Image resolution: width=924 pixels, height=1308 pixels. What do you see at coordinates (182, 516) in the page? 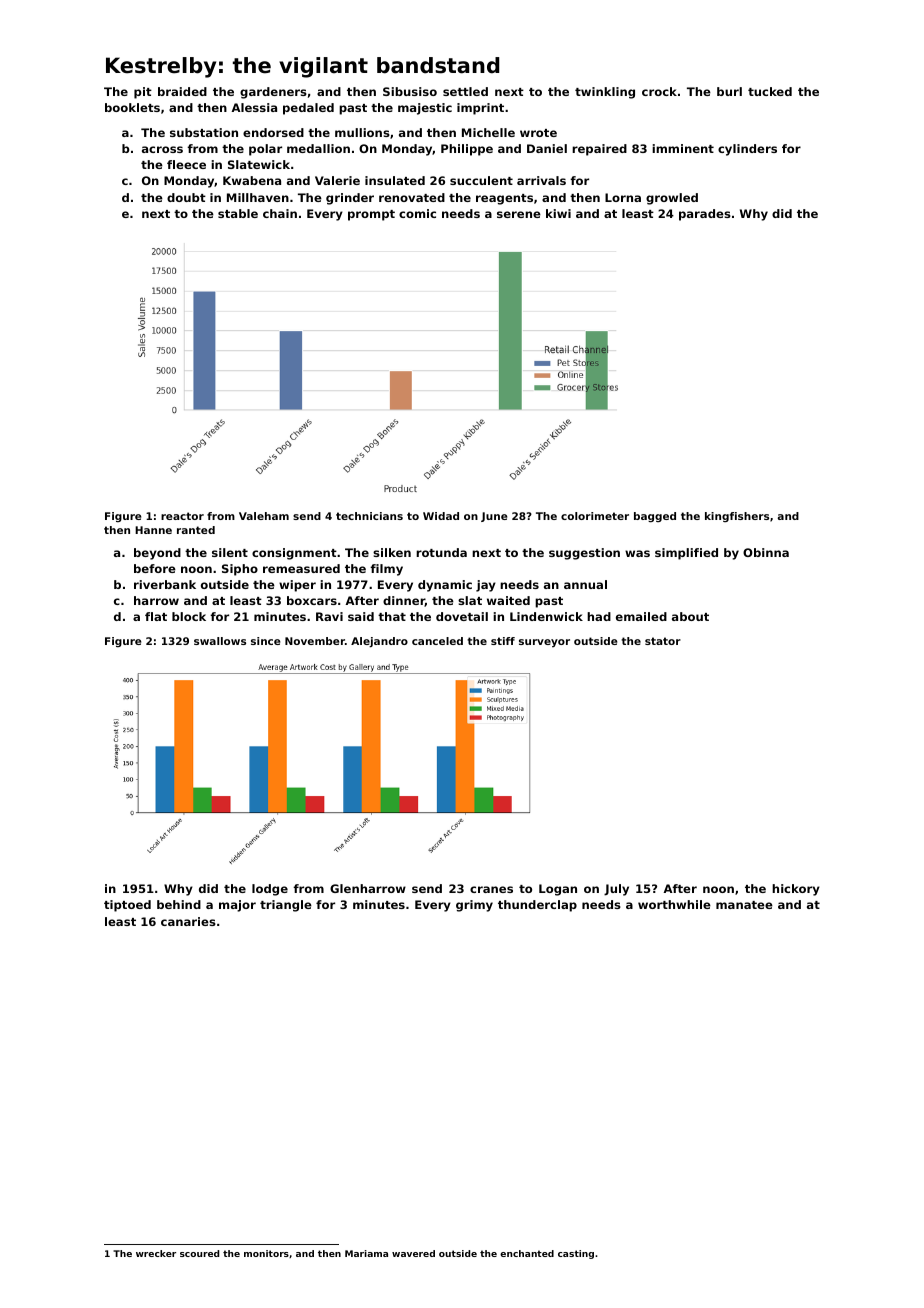
I see `reactor` at bounding box center [182, 516].
